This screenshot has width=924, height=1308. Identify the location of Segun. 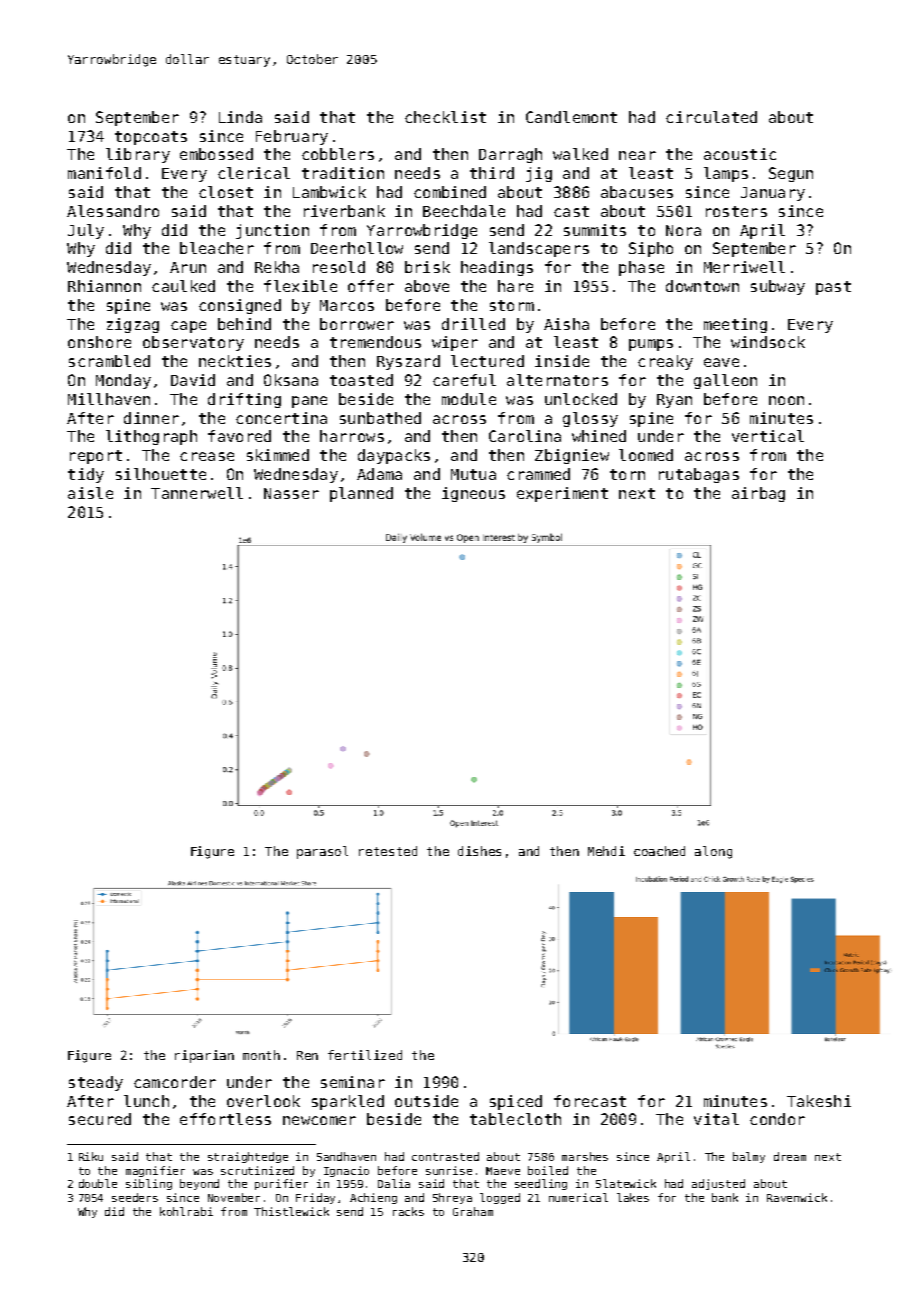
(791, 174).
